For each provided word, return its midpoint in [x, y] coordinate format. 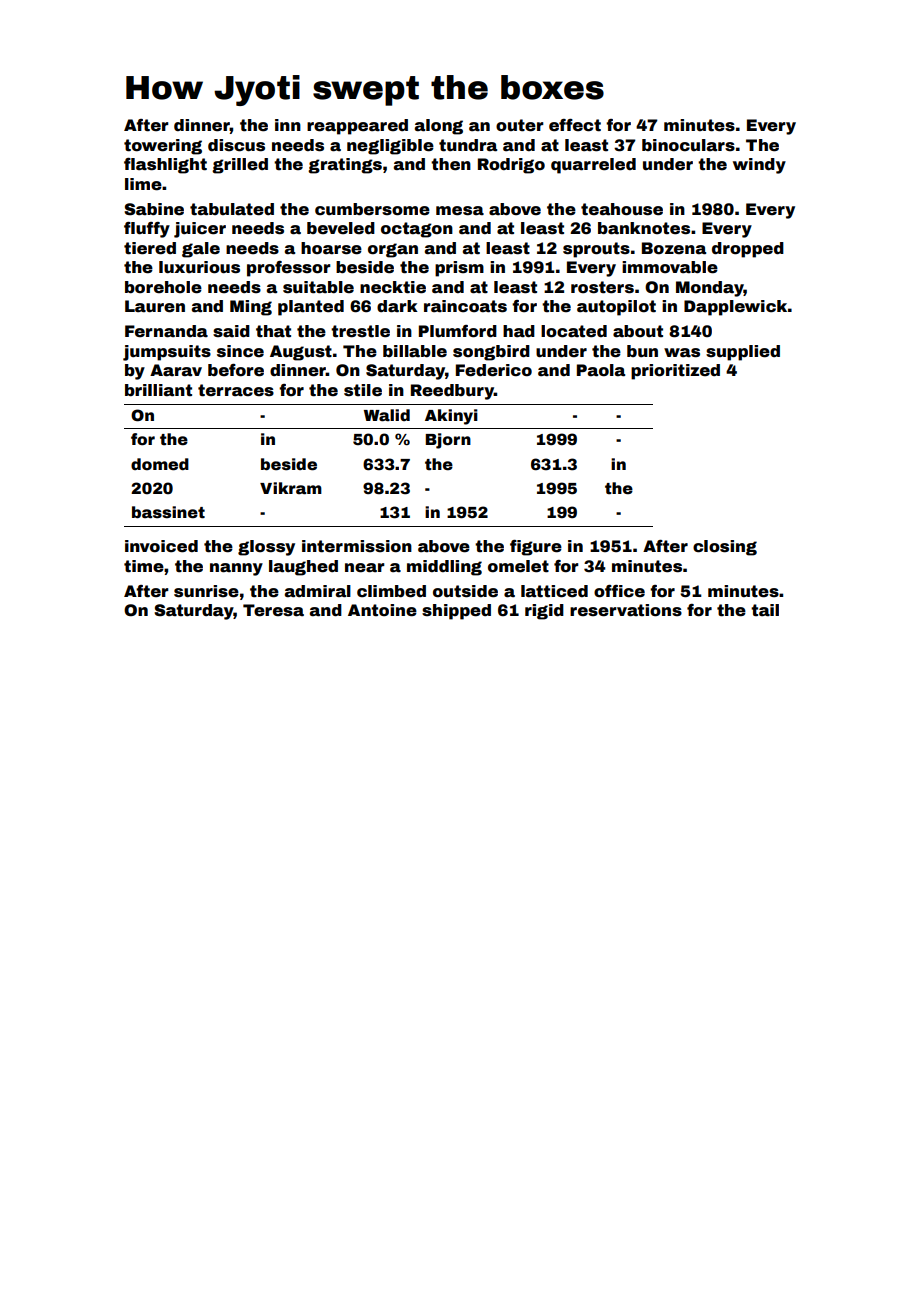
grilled [240, 166]
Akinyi [451, 417]
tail [765, 610]
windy [759, 166]
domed [160, 464]
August [301, 353]
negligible [390, 147]
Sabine [154, 209]
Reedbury [452, 392]
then [451, 164]
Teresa [273, 610]
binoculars [688, 145]
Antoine [382, 610]
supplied [743, 353]
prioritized [675, 372]
